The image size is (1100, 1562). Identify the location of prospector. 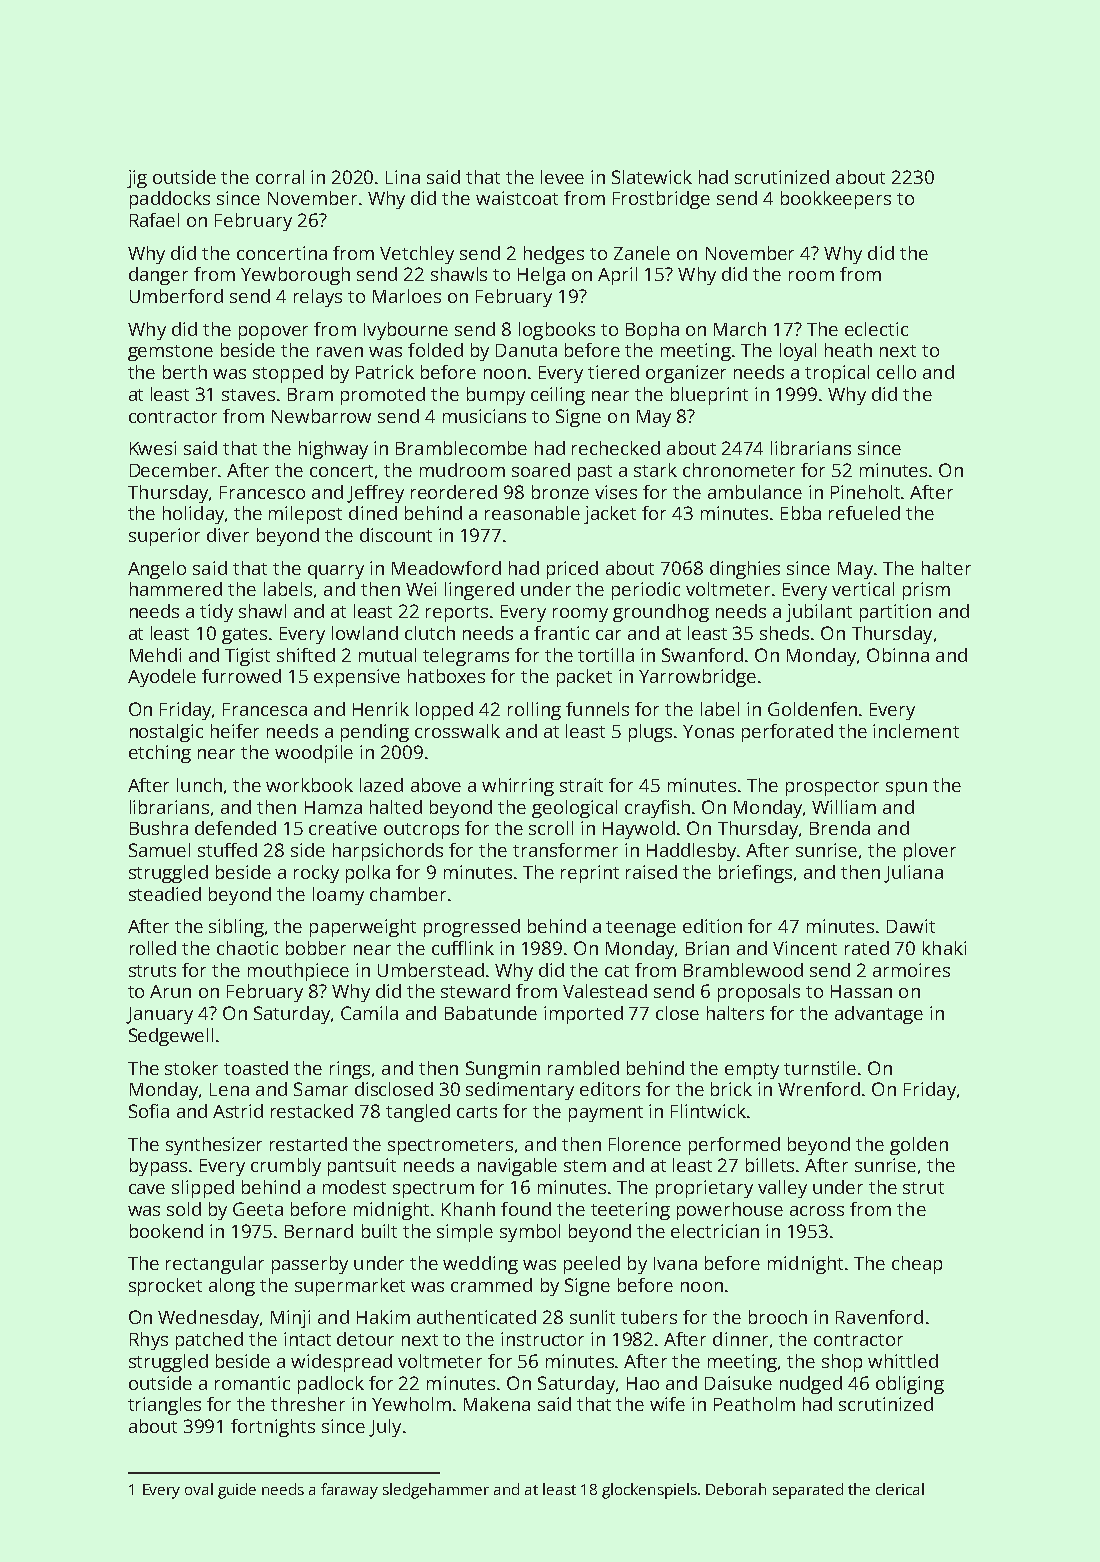
(832, 788).
